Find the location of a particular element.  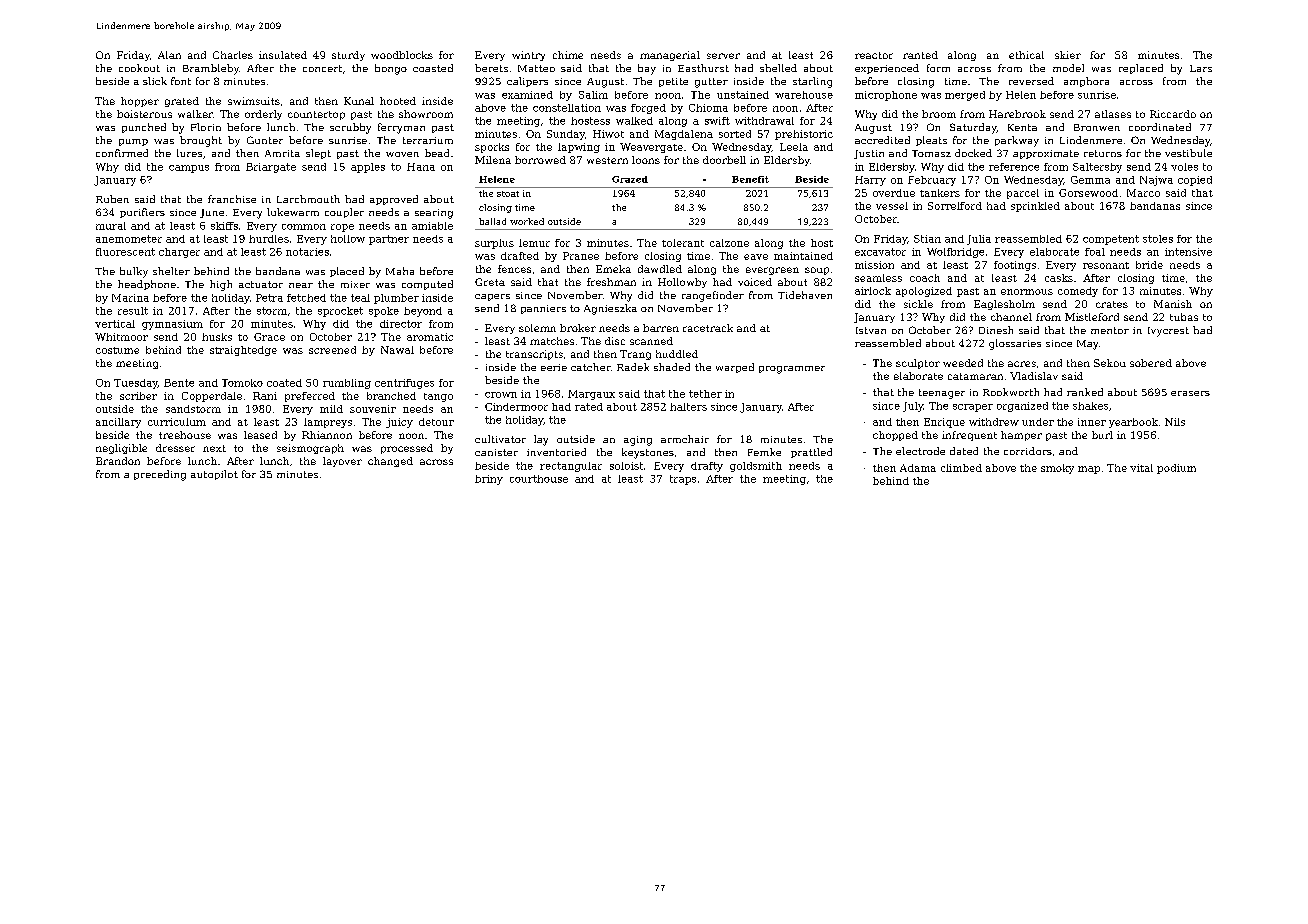

calzone is located at coordinates (729, 243).
